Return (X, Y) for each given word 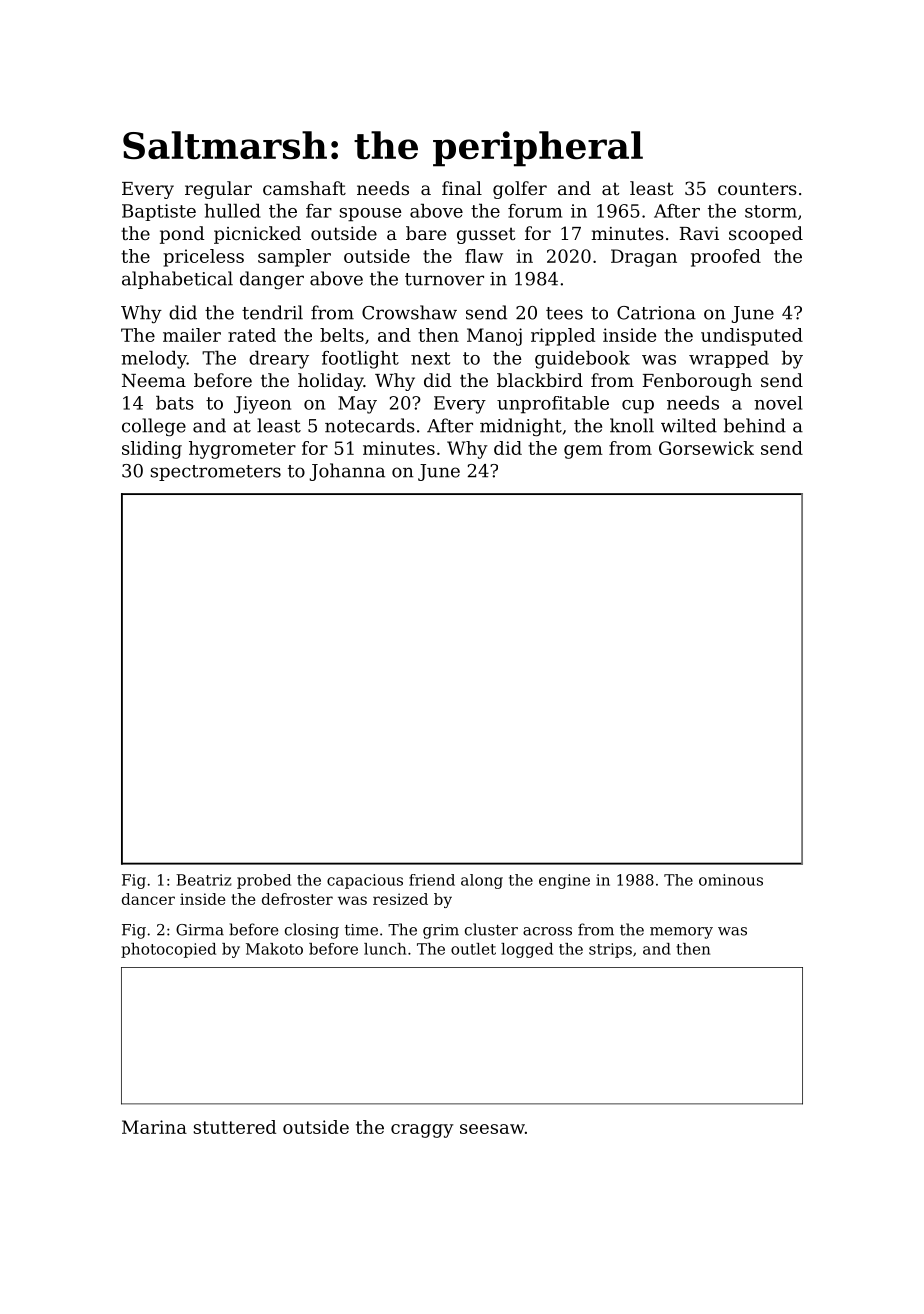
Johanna (347, 472)
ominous (731, 880)
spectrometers (216, 473)
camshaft (304, 188)
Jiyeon (262, 405)
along (482, 881)
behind (755, 425)
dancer (148, 899)
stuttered (235, 1127)
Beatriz (204, 880)
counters (757, 188)
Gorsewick (706, 448)
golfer (520, 190)
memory (681, 933)
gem (583, 452)
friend (432, 880)
